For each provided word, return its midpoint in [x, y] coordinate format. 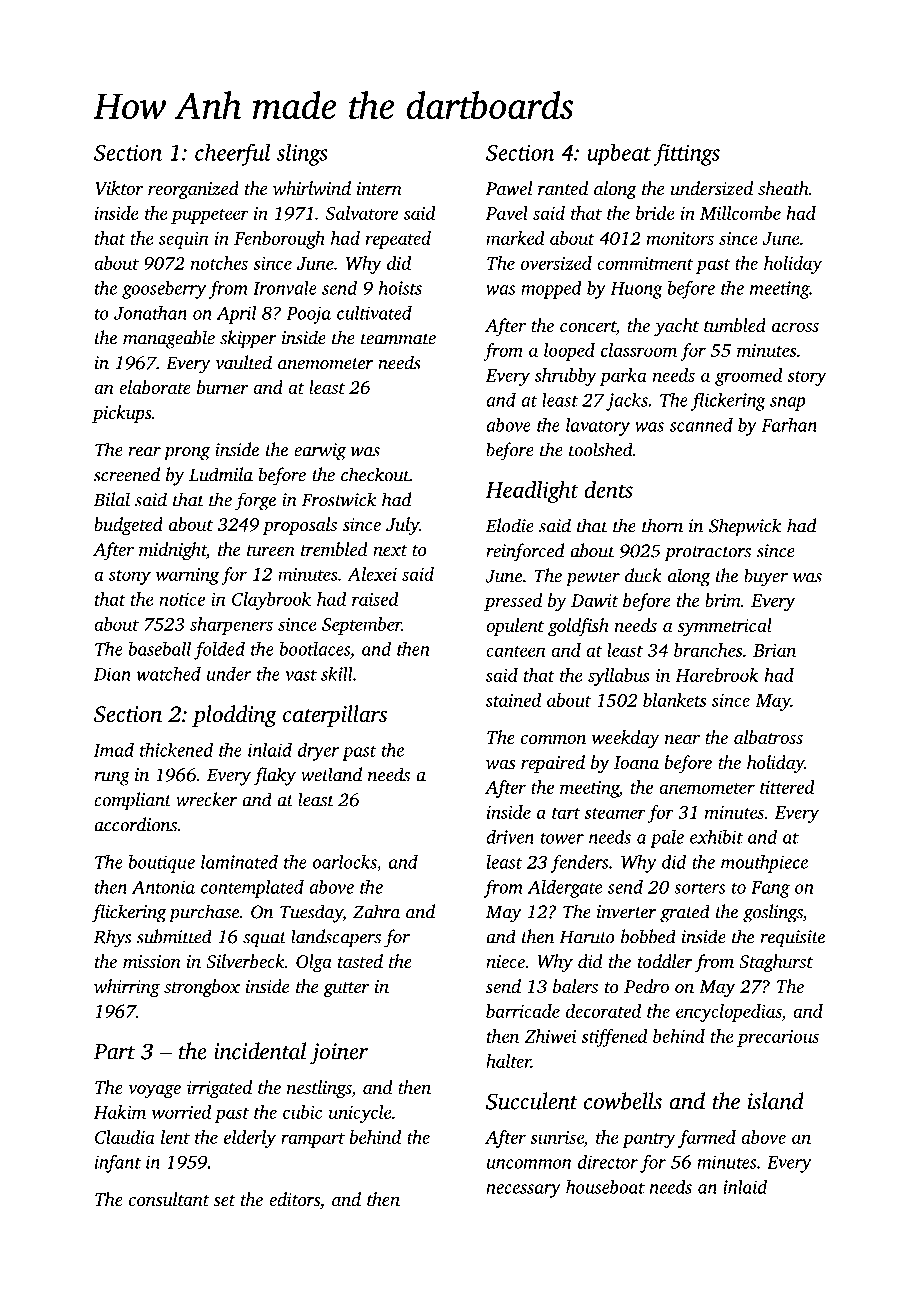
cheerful [232, 154]
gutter [346, 989]
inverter [626, 912]
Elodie [510, 525]
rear [145, 452]
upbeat [619, 154]
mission [152, 961]
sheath [783, 188]
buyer [766, 577]
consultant [169, 1199]
